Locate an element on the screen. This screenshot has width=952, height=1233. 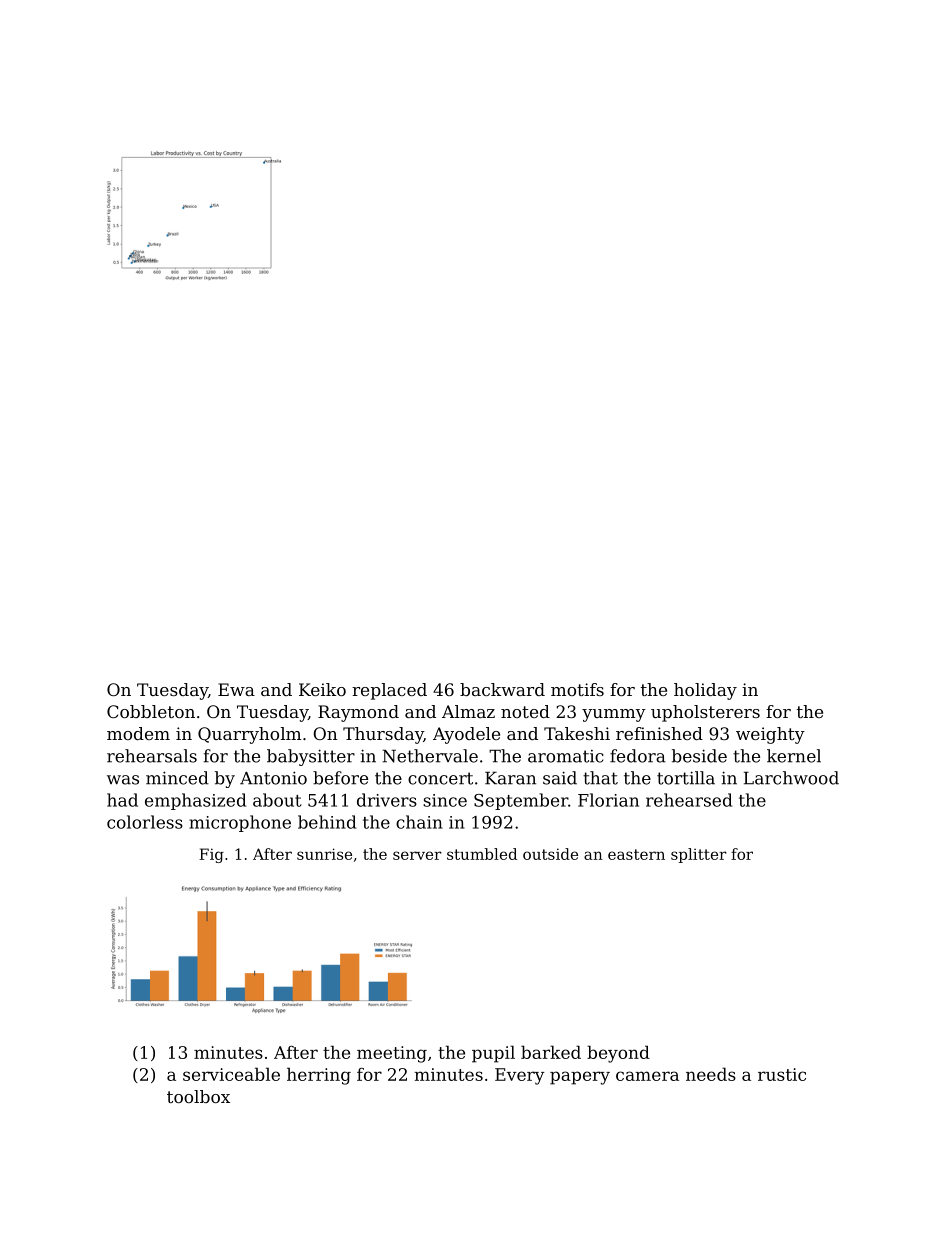
Keiko is located at coordinates (322, 689).
